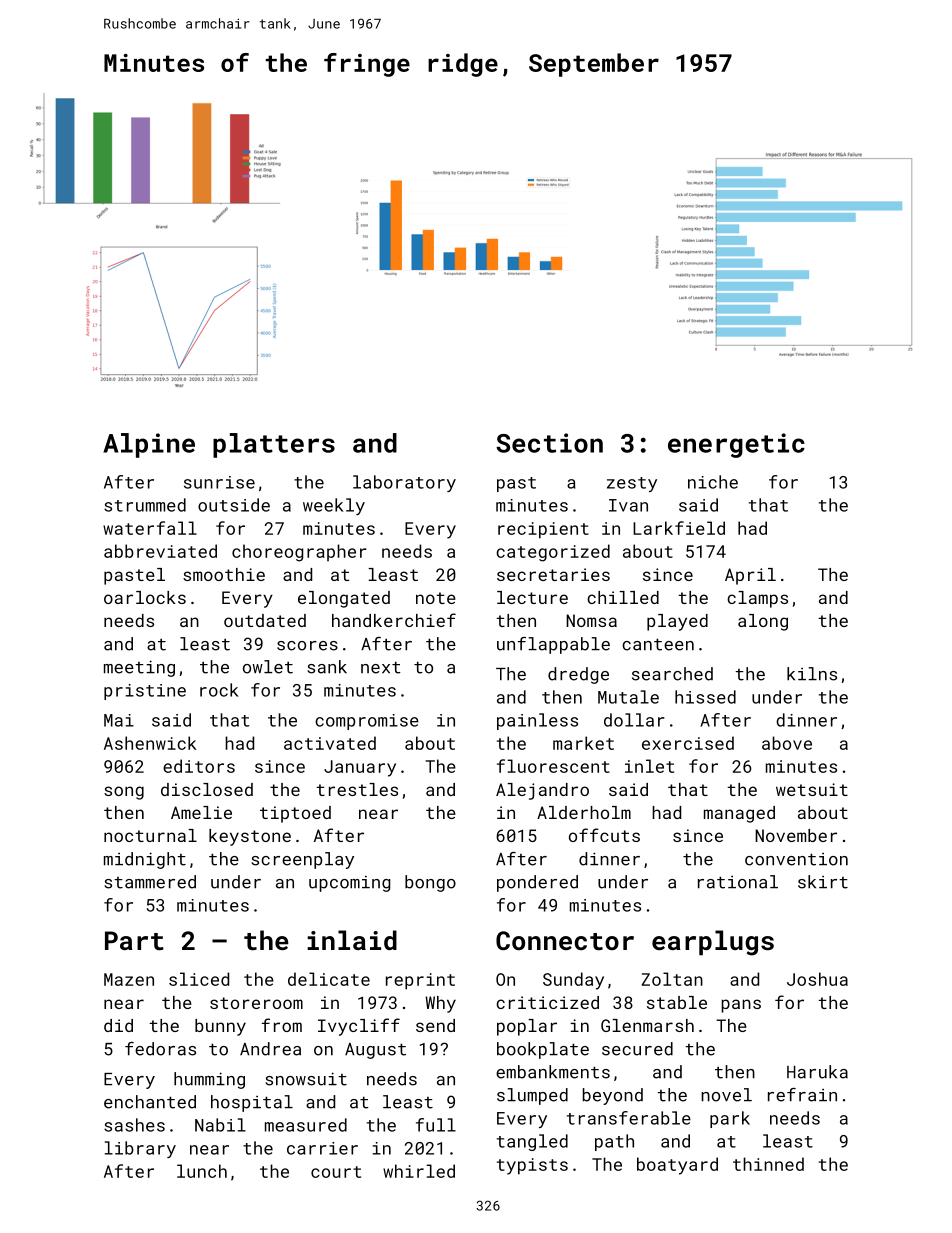  What do you see at coordinates (199, 979) in the screenshot?
I see `sliced` at bounding box center [199, 979].
